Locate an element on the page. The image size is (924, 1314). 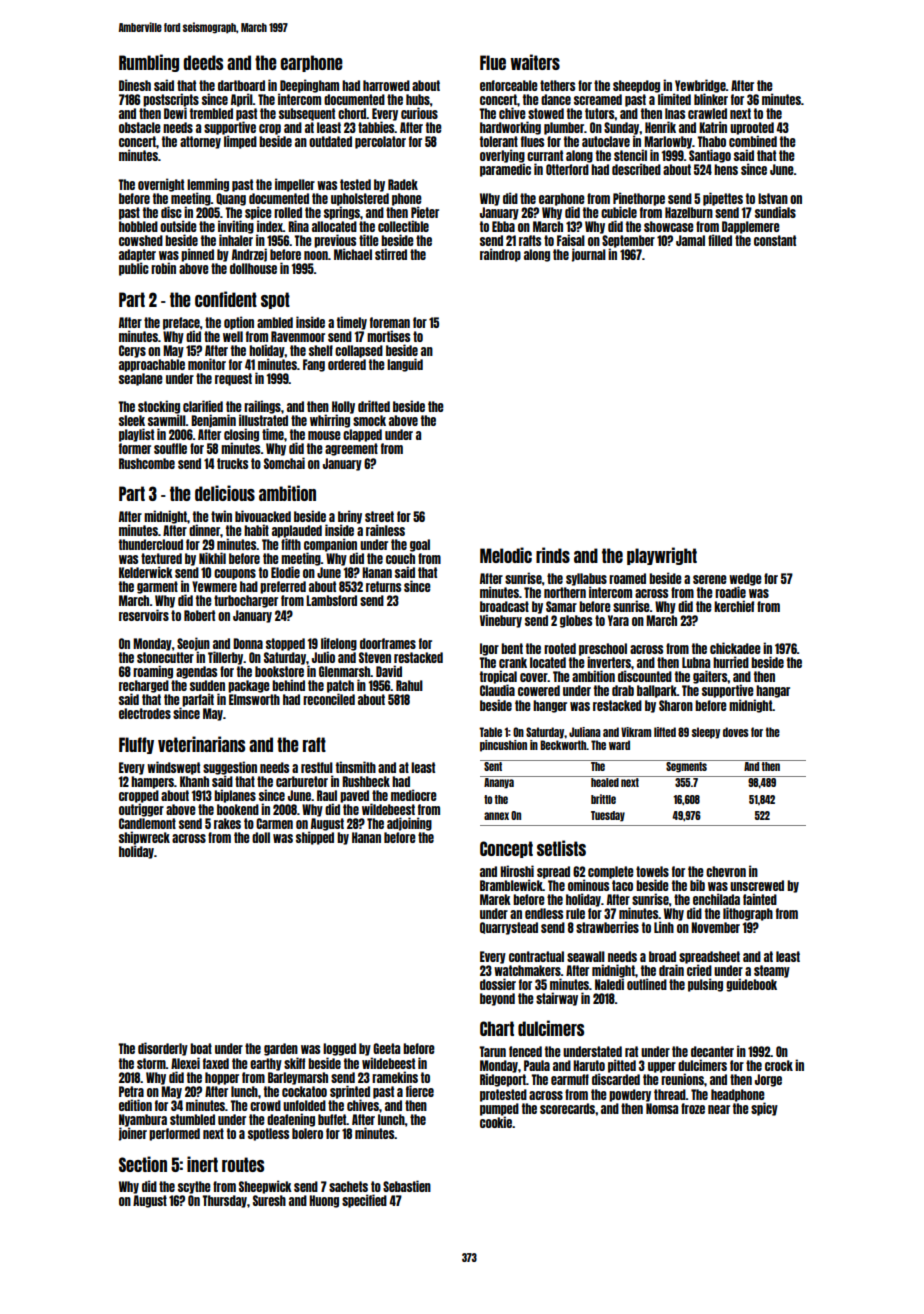
strawberries is located at coordinates (607, 927).
